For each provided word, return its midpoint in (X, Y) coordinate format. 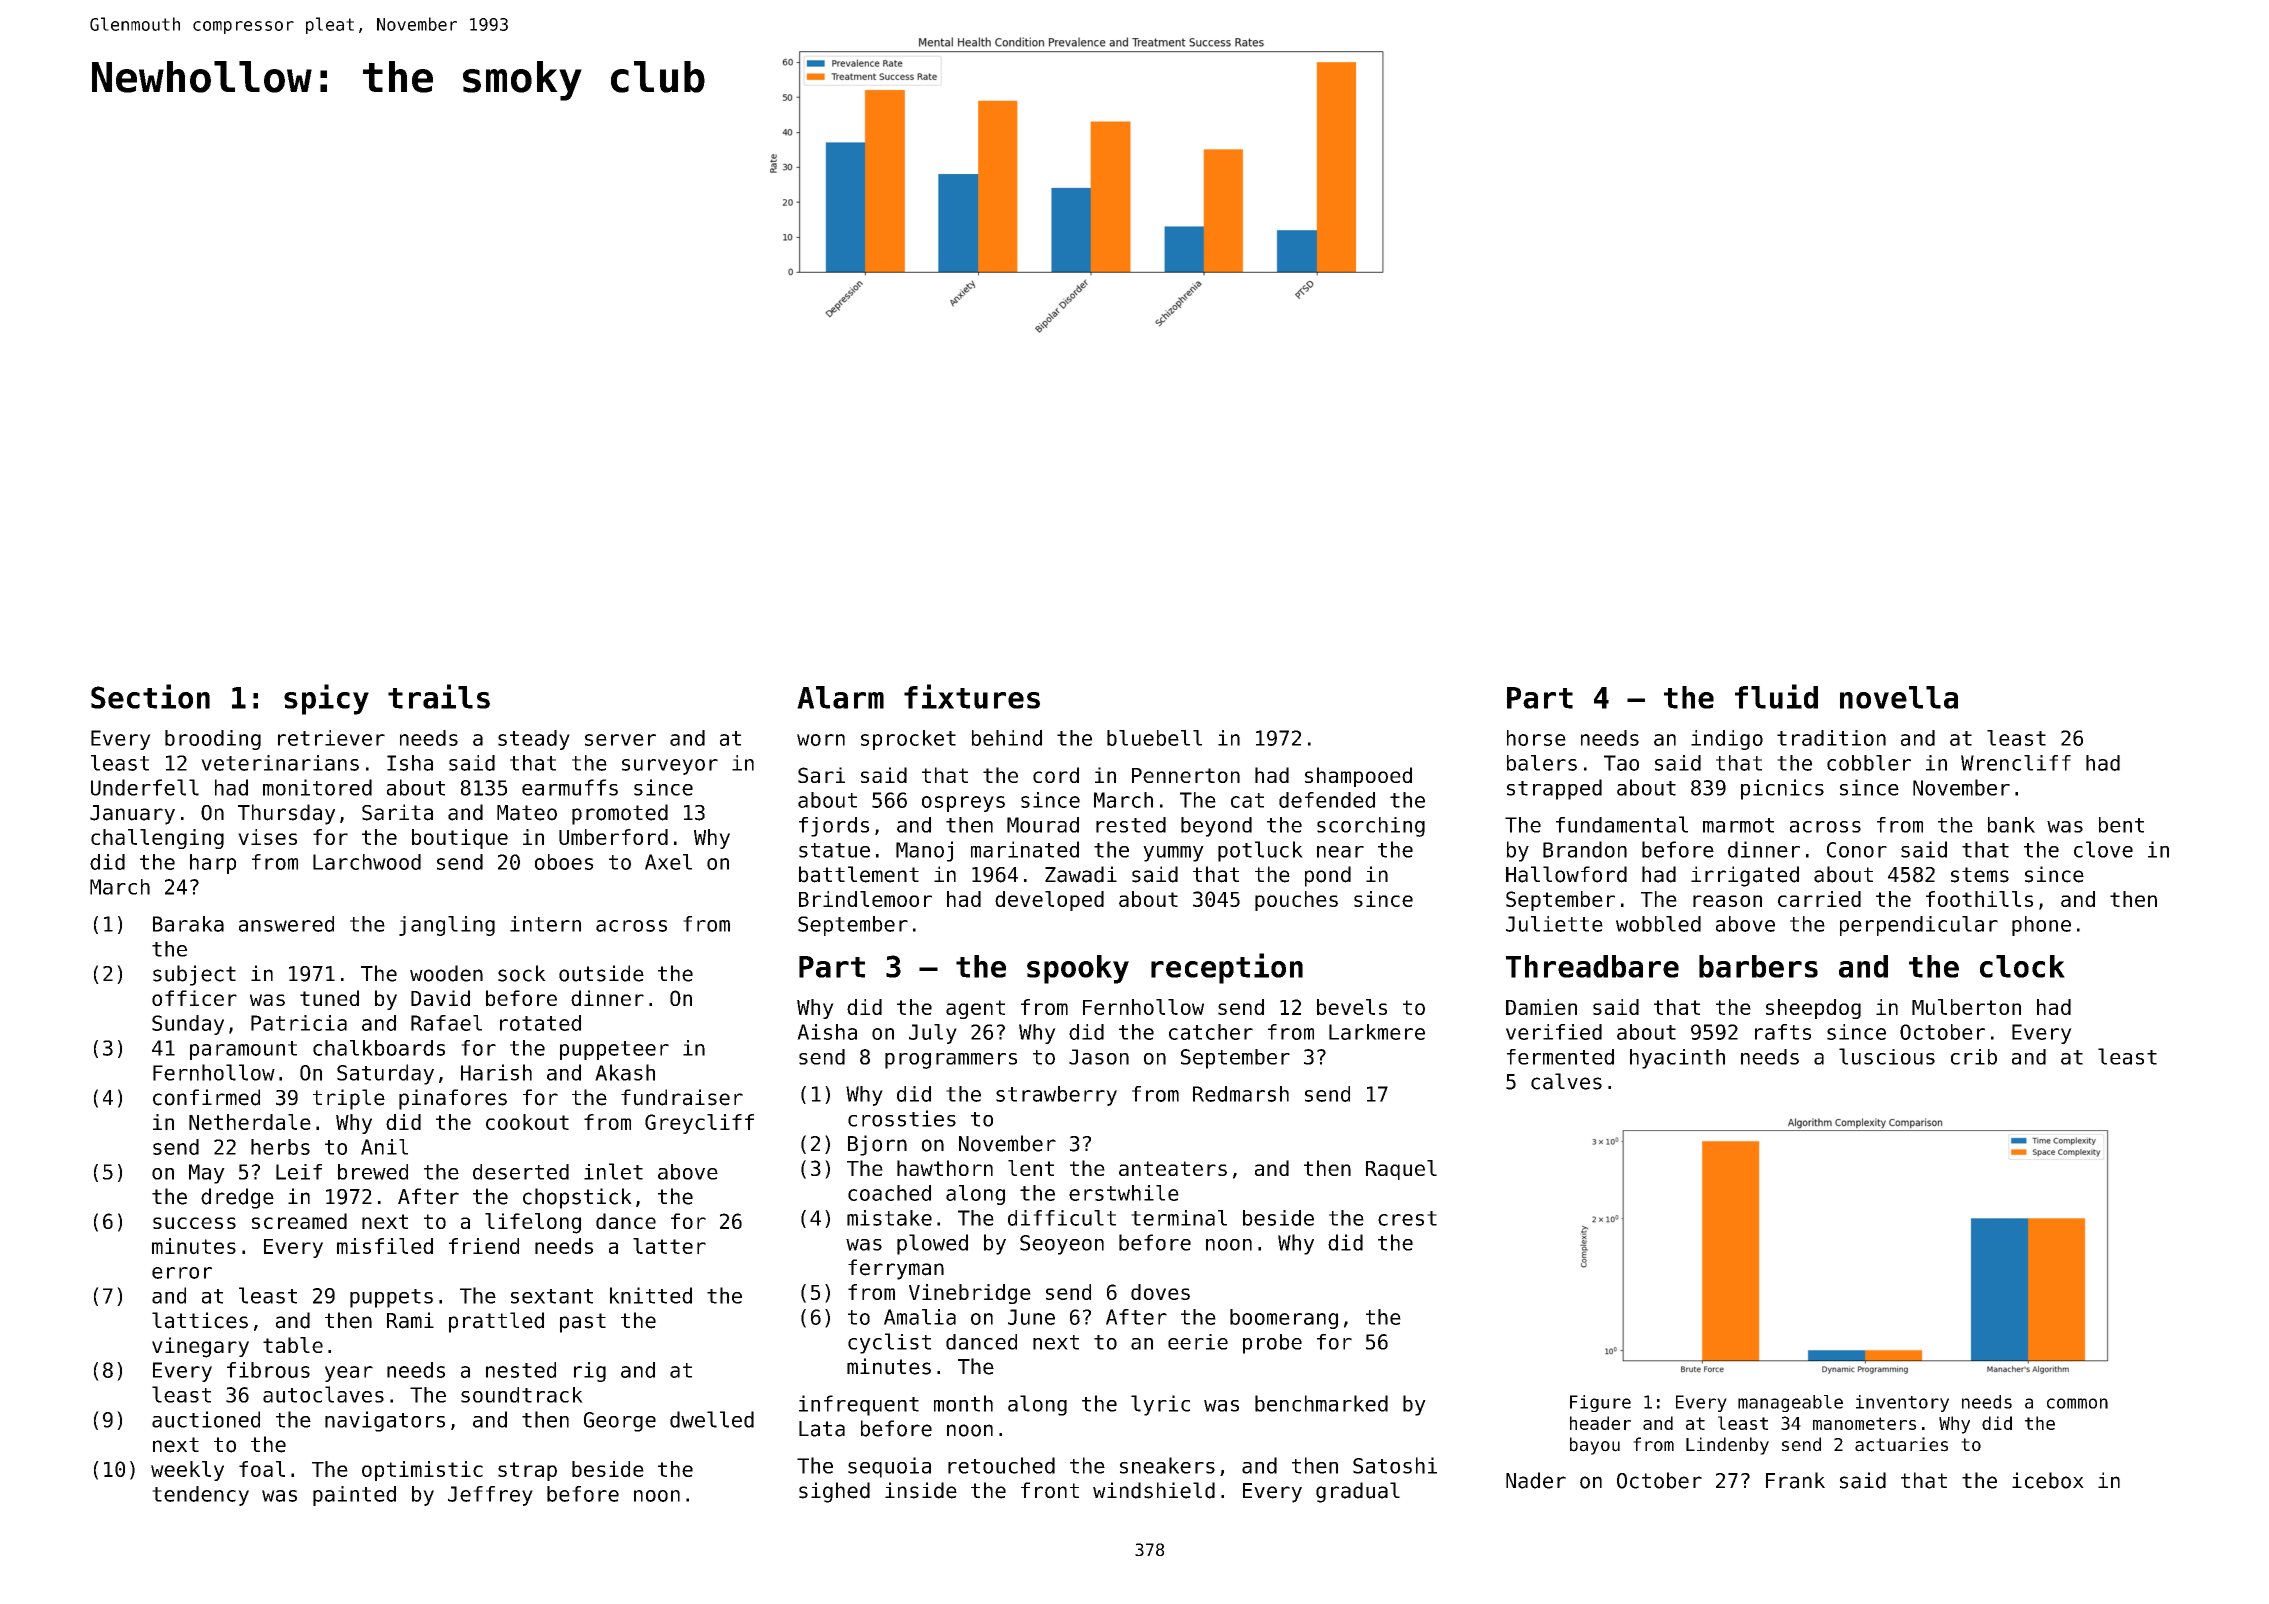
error (182, 1273)
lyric (1160, 1405)
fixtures (972, 696)
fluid (1776, 696)
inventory (1902, 1403)
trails (439, 696)
